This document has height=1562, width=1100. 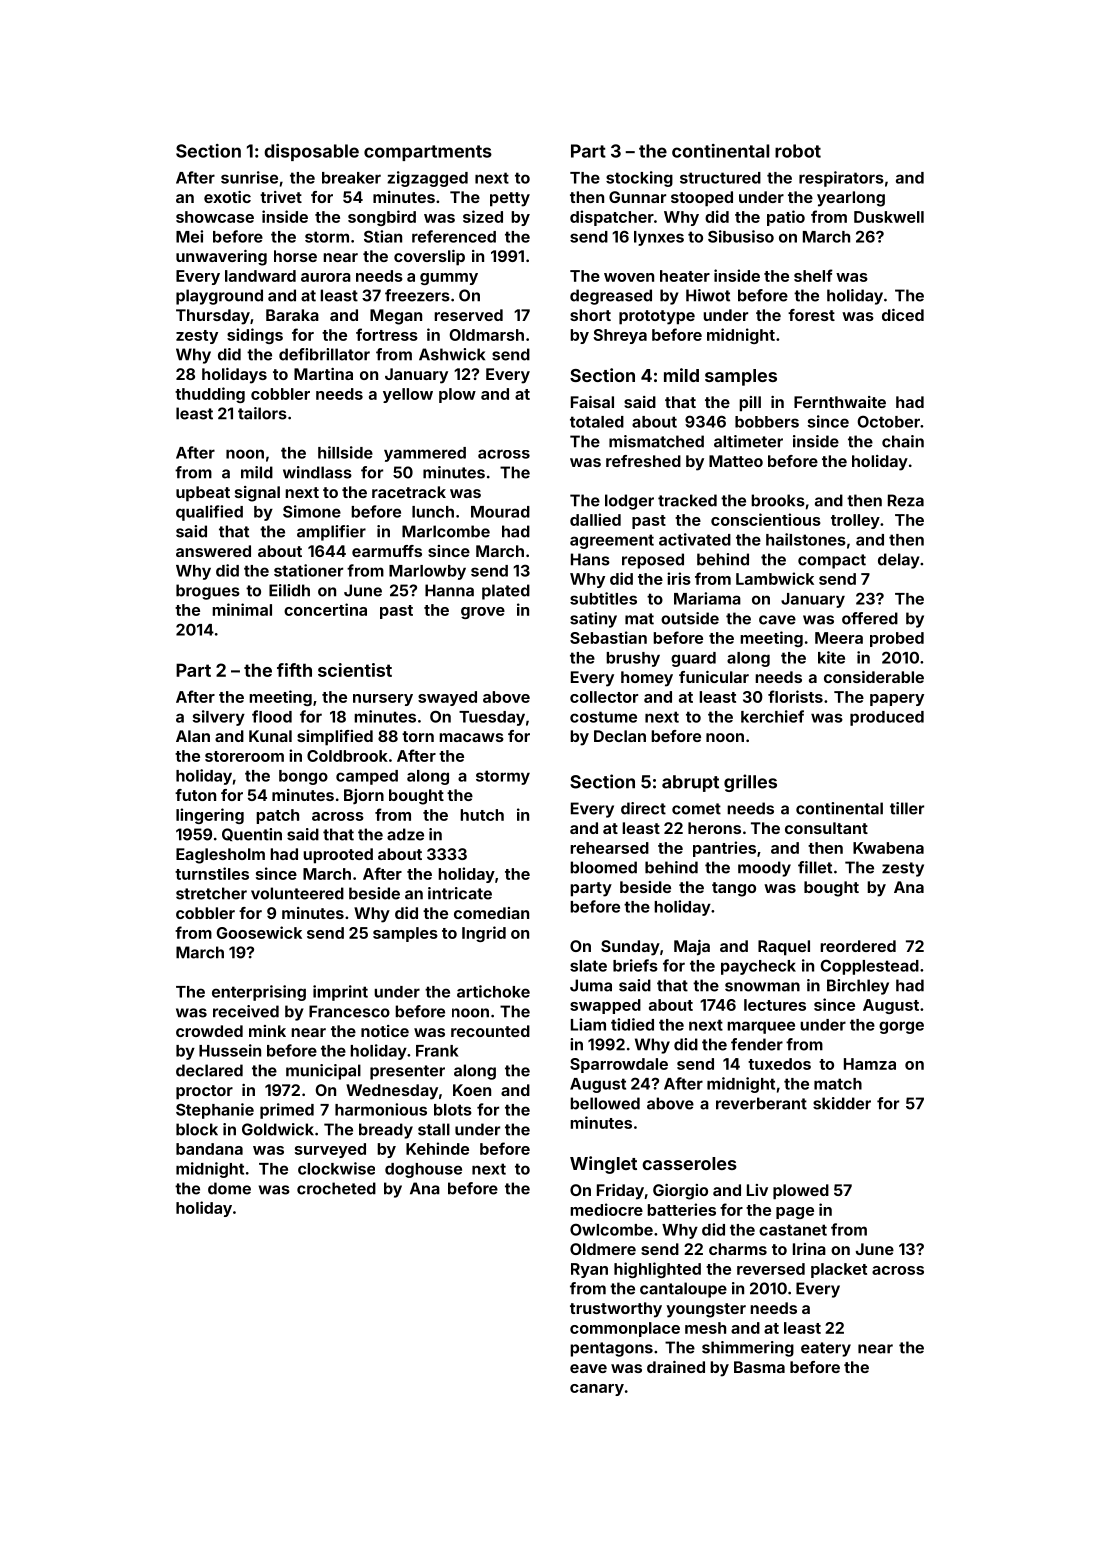 I want to click on trolley, so click(x=855, y=521).
